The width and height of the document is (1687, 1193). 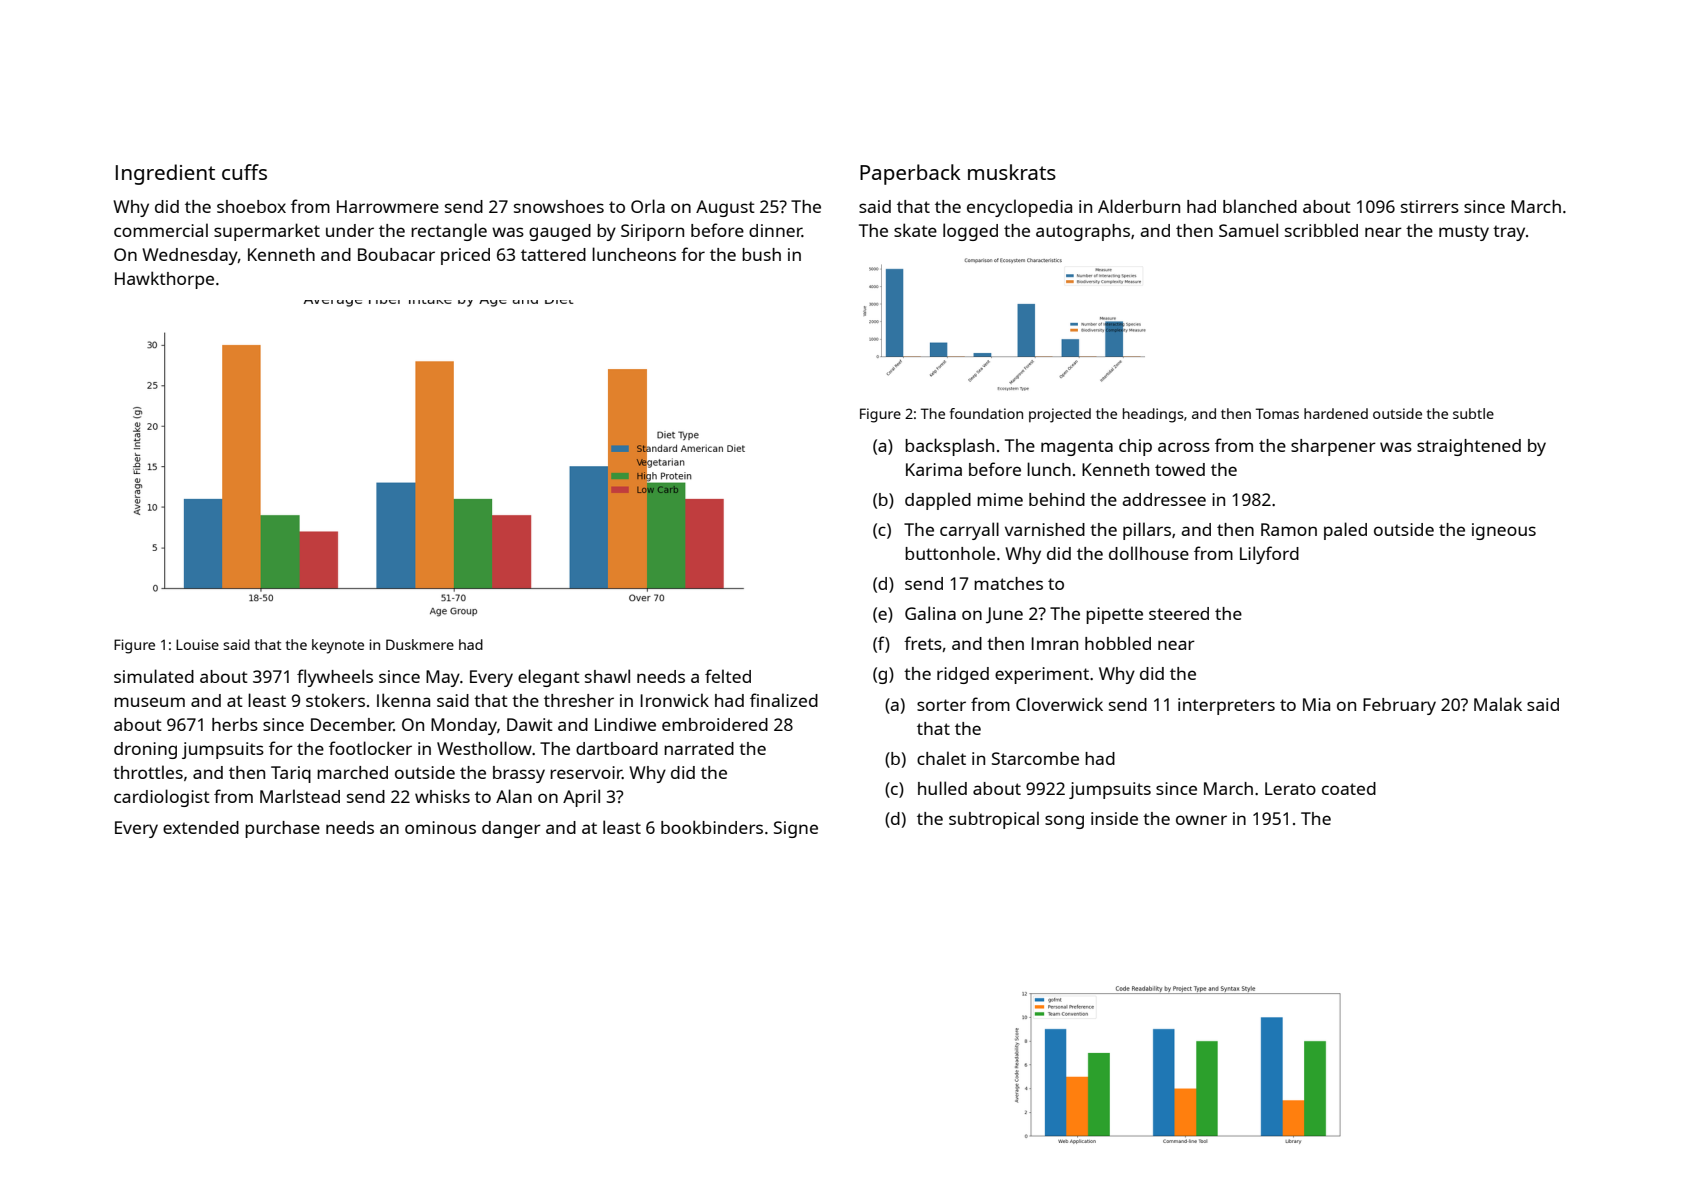 What do you see at coordinates (910, 174) in the document?
I see `Paperback` at bounding box center [910, 174].
